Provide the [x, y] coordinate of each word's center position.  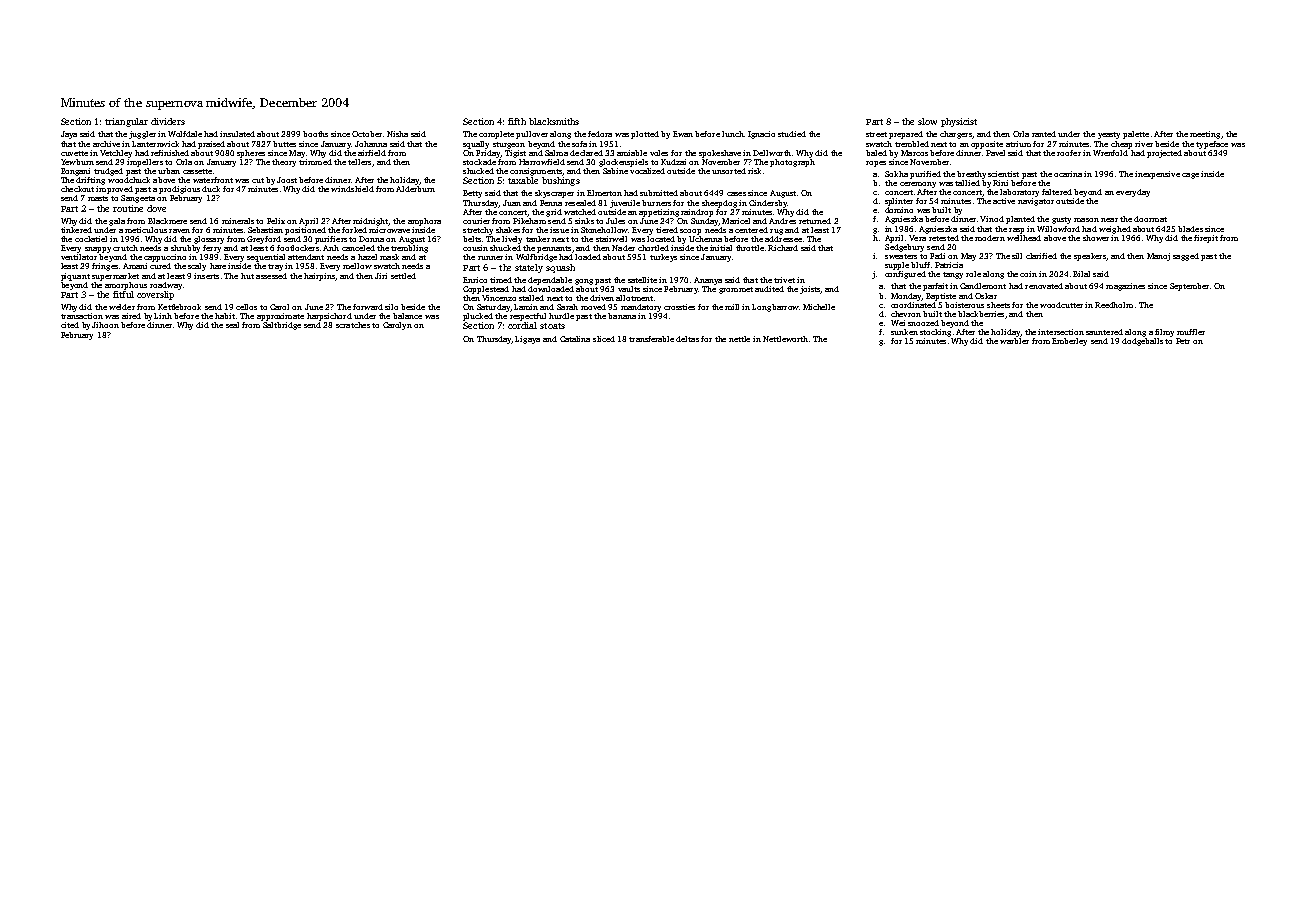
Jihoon [105, 325]
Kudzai [673, 162]
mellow [357, 266]
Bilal [1081, 274]
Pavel [995, 153]
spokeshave [720, 154]
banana [622, 316]
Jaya [69, 135]
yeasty [1109, 135]
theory [284, 163]
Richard [783, 248]
